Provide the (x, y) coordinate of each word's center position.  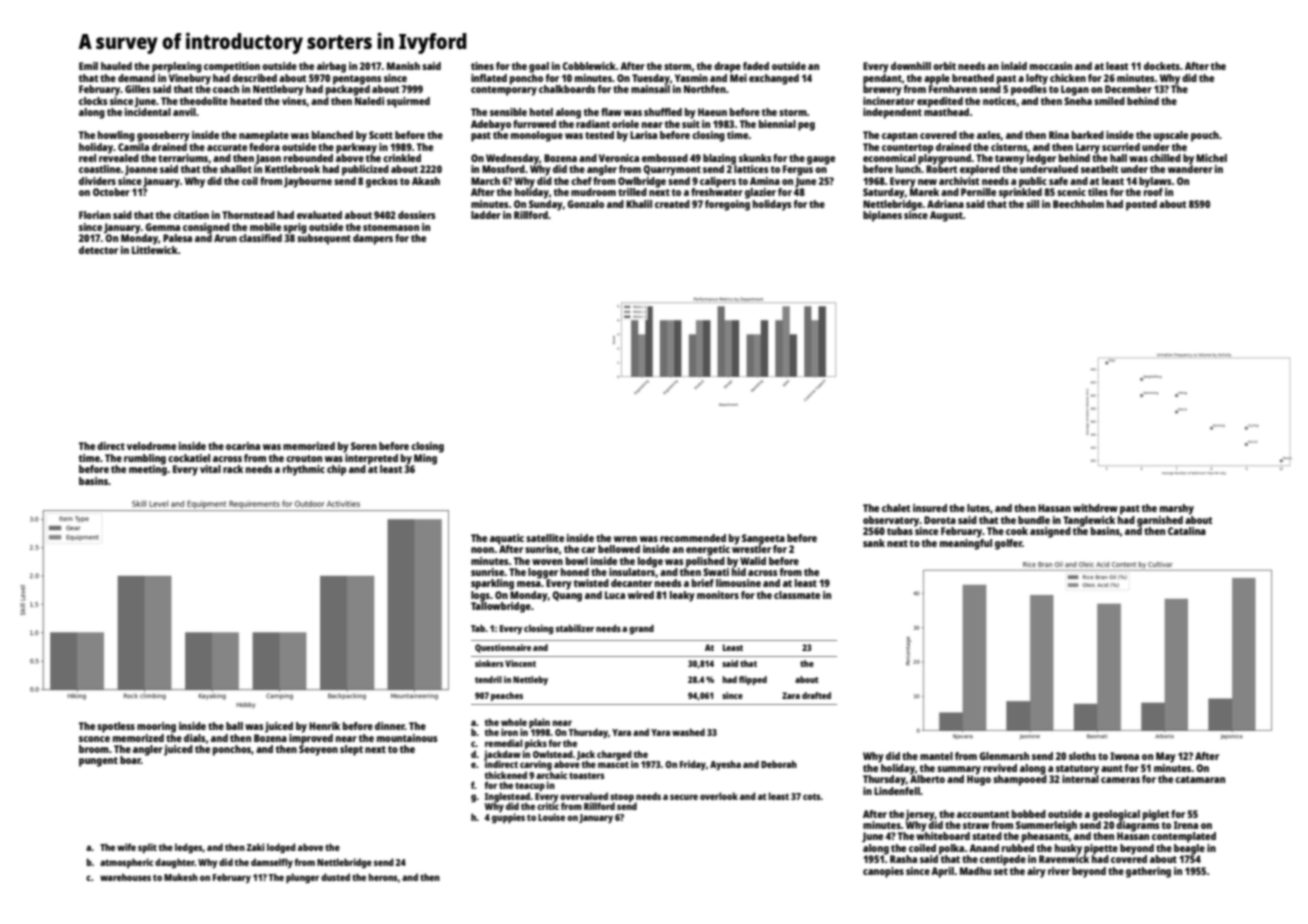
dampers (373, 239)
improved (311, 739)
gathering (1148, 872)
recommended (693, 538)
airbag (331, 67)
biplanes (882, 216)
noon (482, 550)
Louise (551, 817)
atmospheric (126, 863)
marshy (1177, 509)
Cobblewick (589, 66)
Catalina (1187, 531)
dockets (1162, 66)
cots (812, 796)
